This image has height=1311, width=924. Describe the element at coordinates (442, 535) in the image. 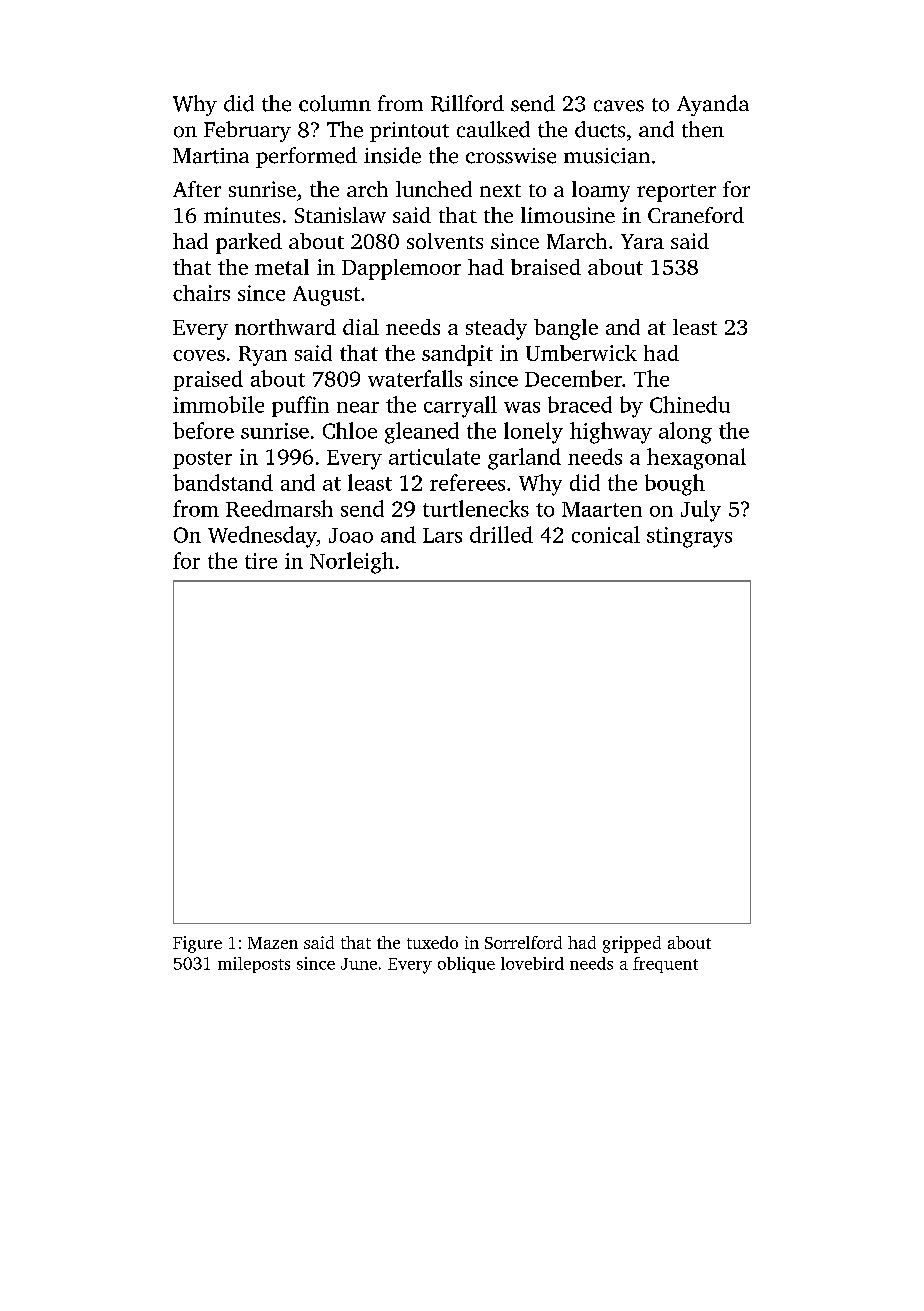

I see `Lars` at that location.
